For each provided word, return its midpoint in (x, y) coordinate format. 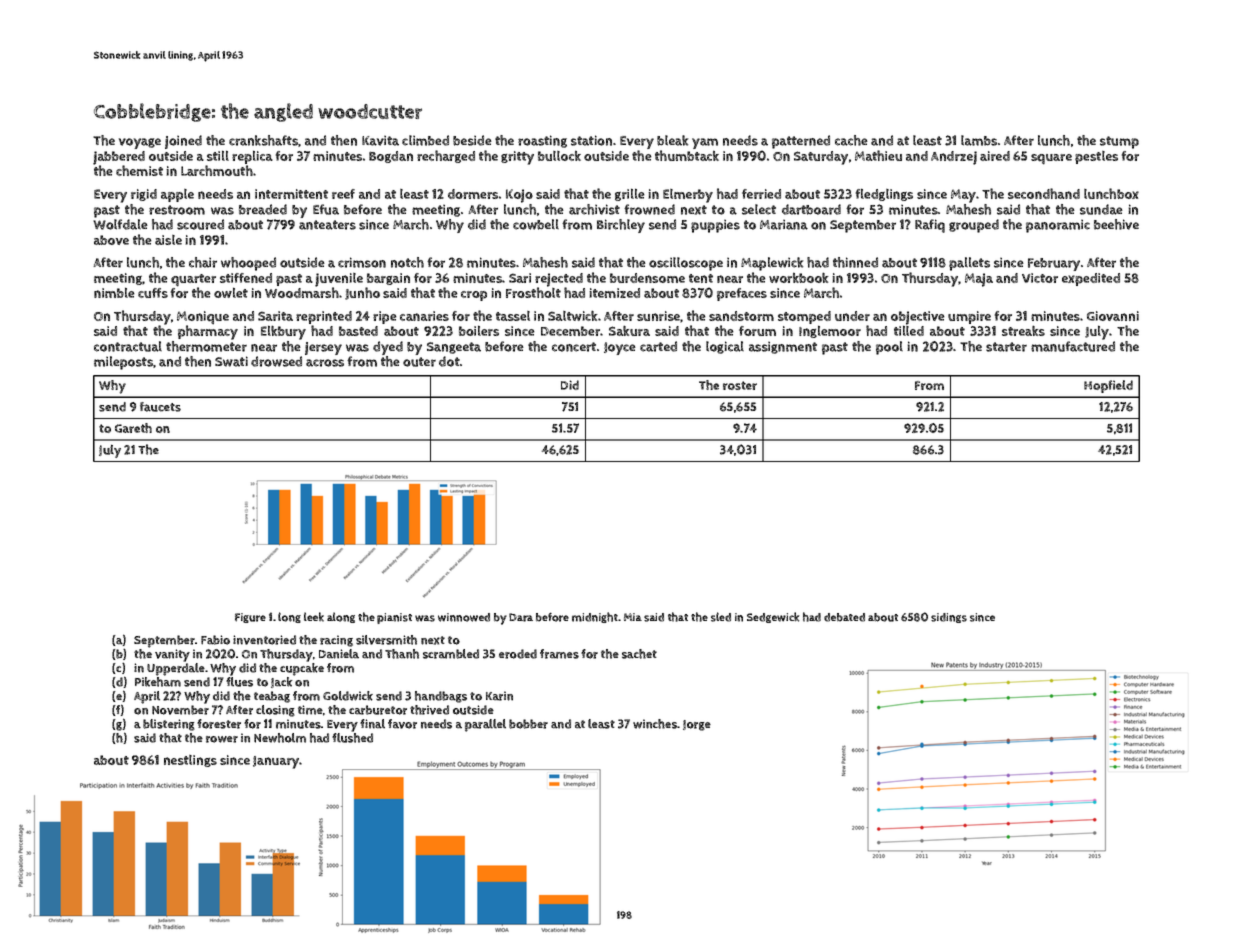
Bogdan (391, 157)
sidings (949, 618)
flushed (352, 738)
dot (449, 361)
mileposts (123, 363)
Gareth (133, 428)
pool (889, 348)
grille (630, 194)
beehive (1116, 224)
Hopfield (1108, 386)
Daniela (339, 654)
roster (740, 385)
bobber (528, 724)
